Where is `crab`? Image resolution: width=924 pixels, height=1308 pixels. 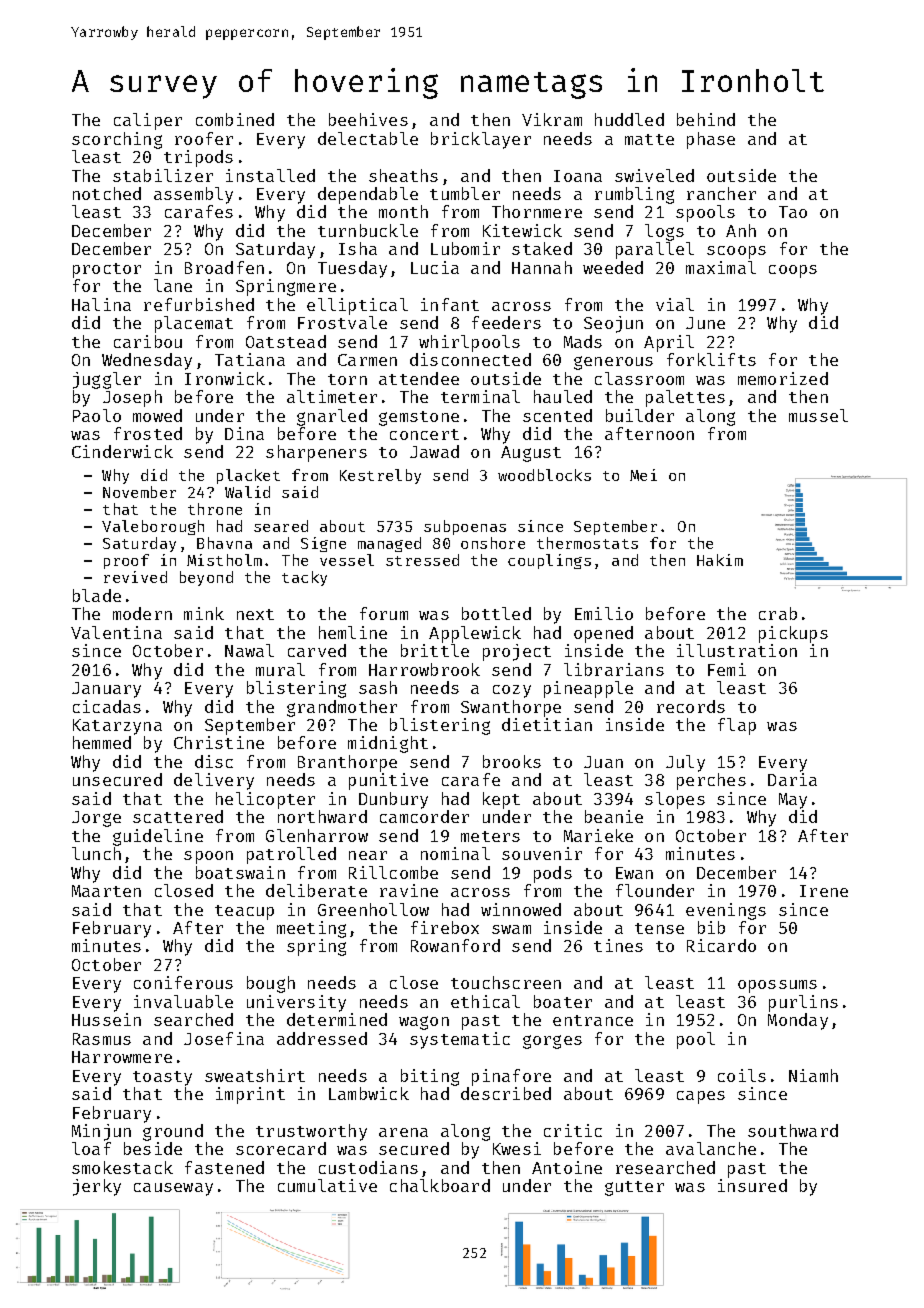
crab is located at coordinates (778, 613).
